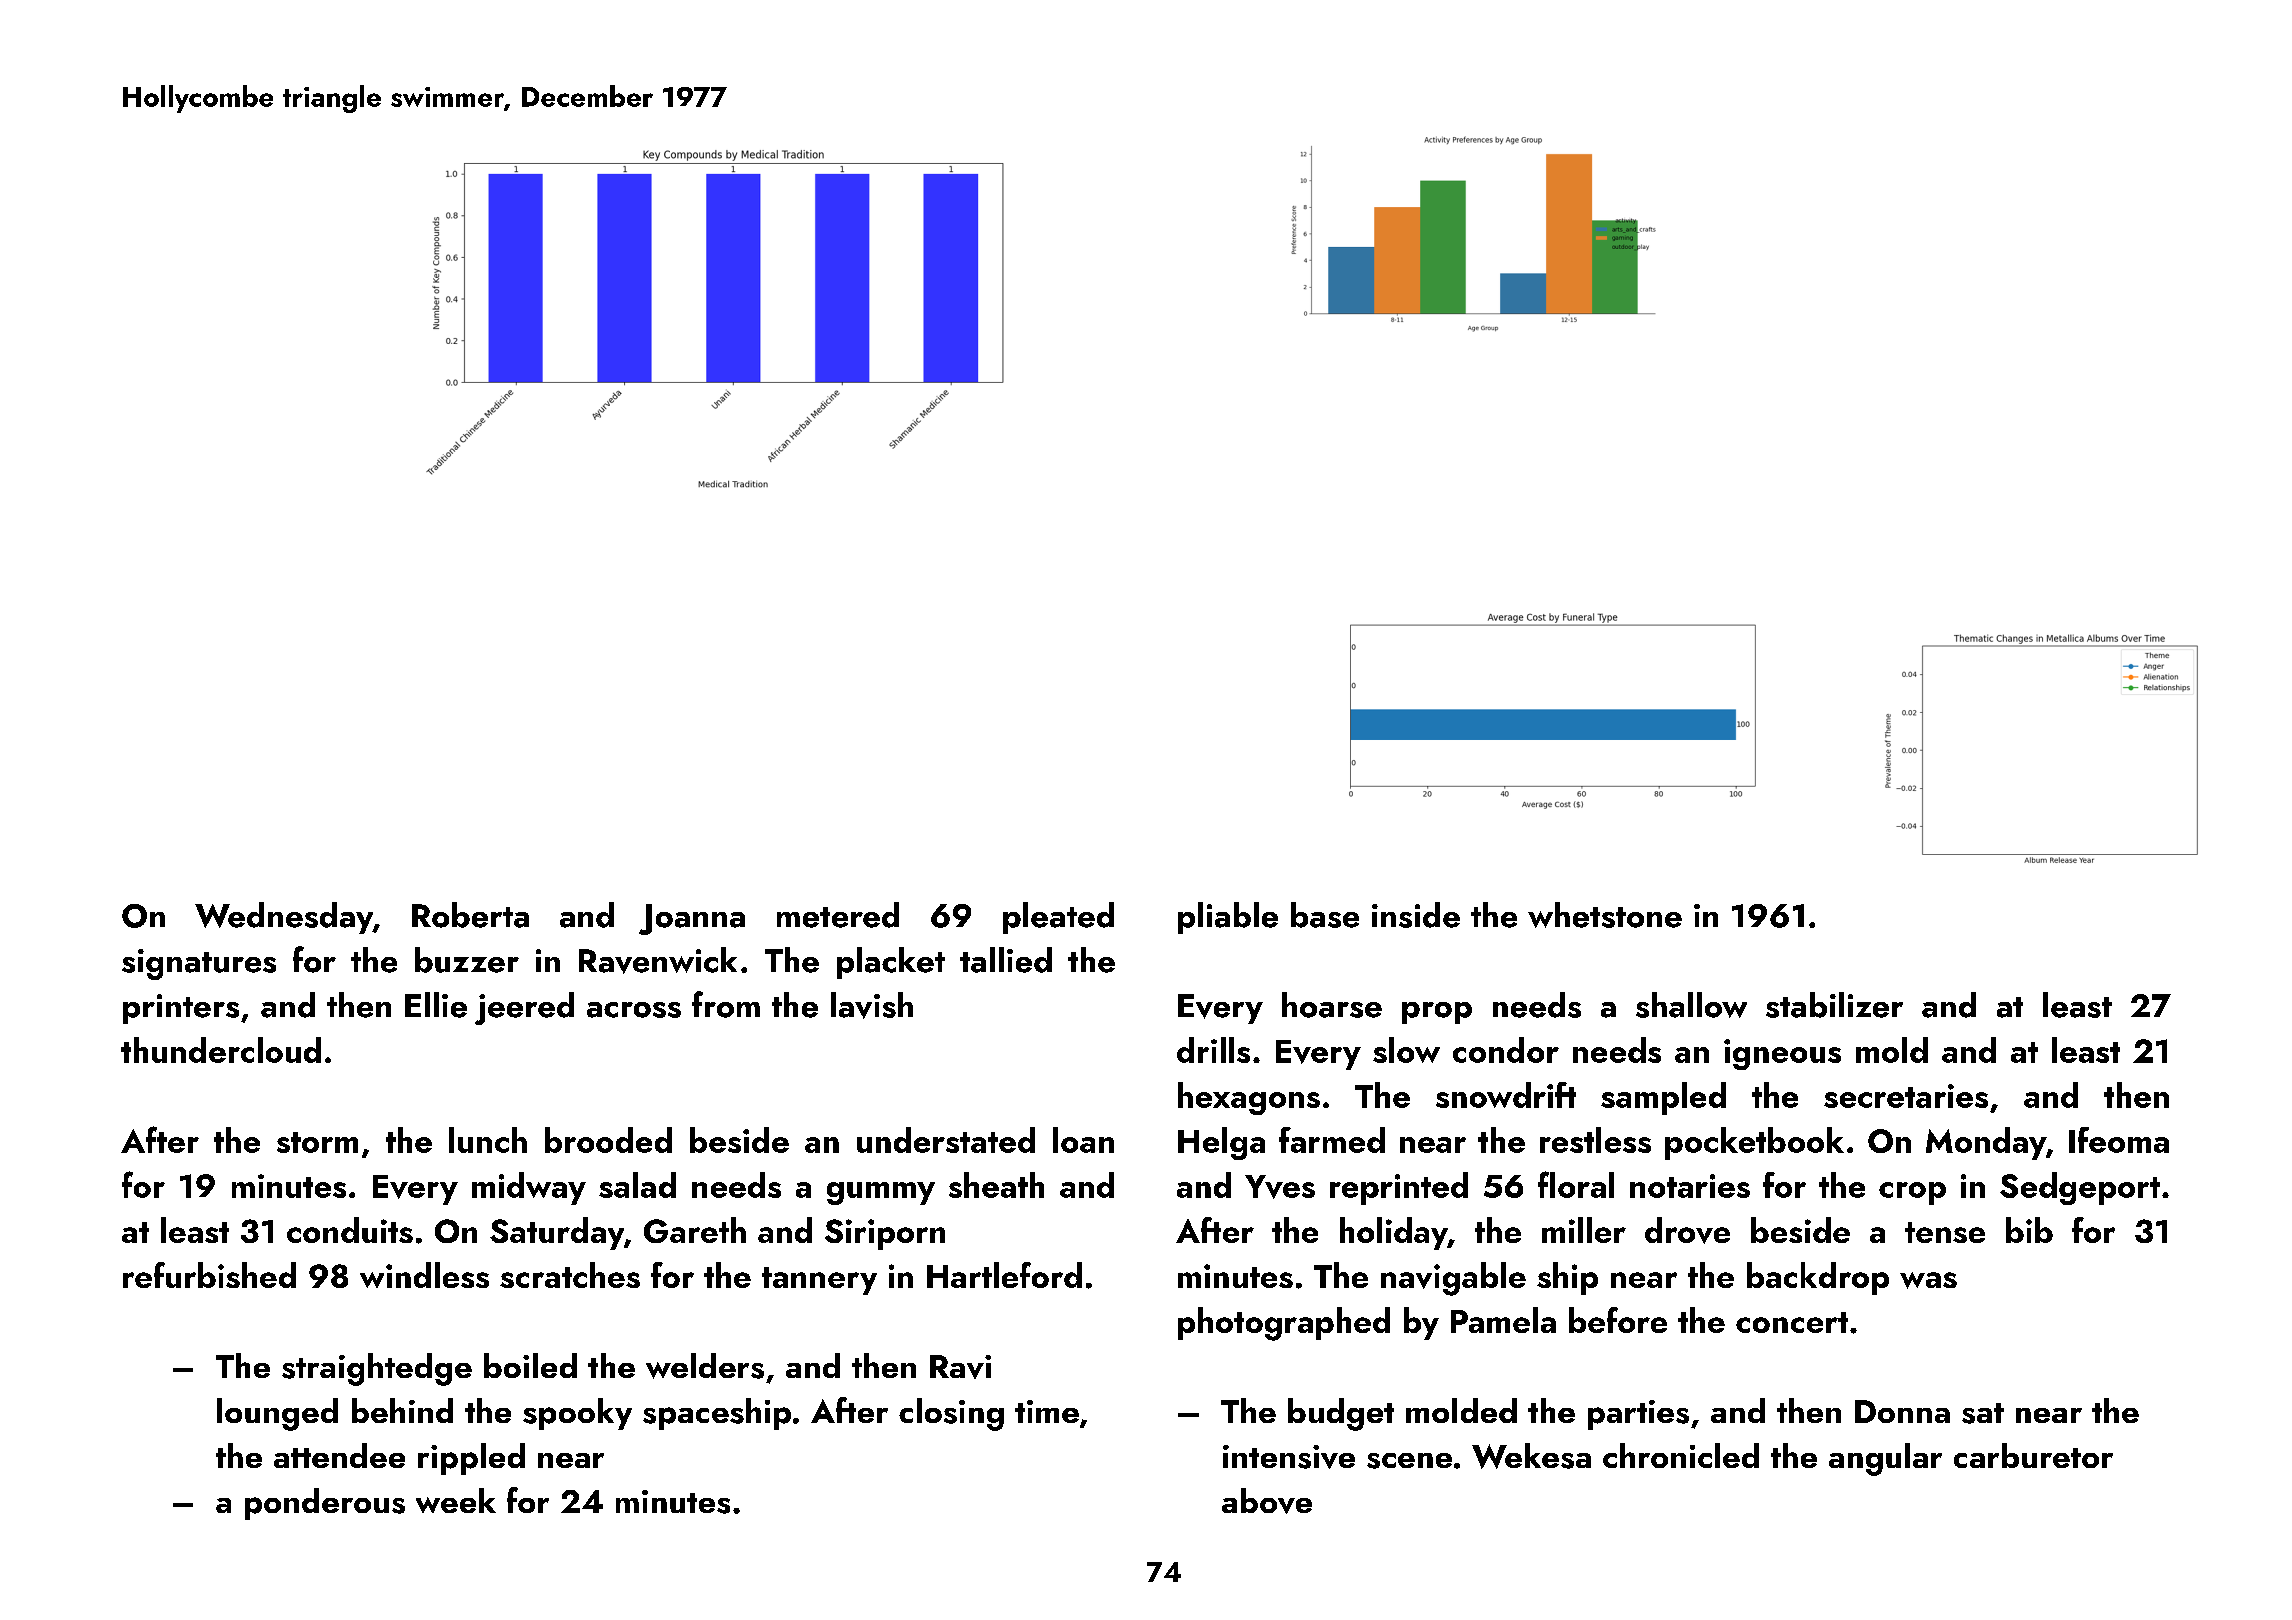 This document has height=1620, width=2292. Describe the element at coordinates (488, 1140) in the document. I see `lunch` at that location.
